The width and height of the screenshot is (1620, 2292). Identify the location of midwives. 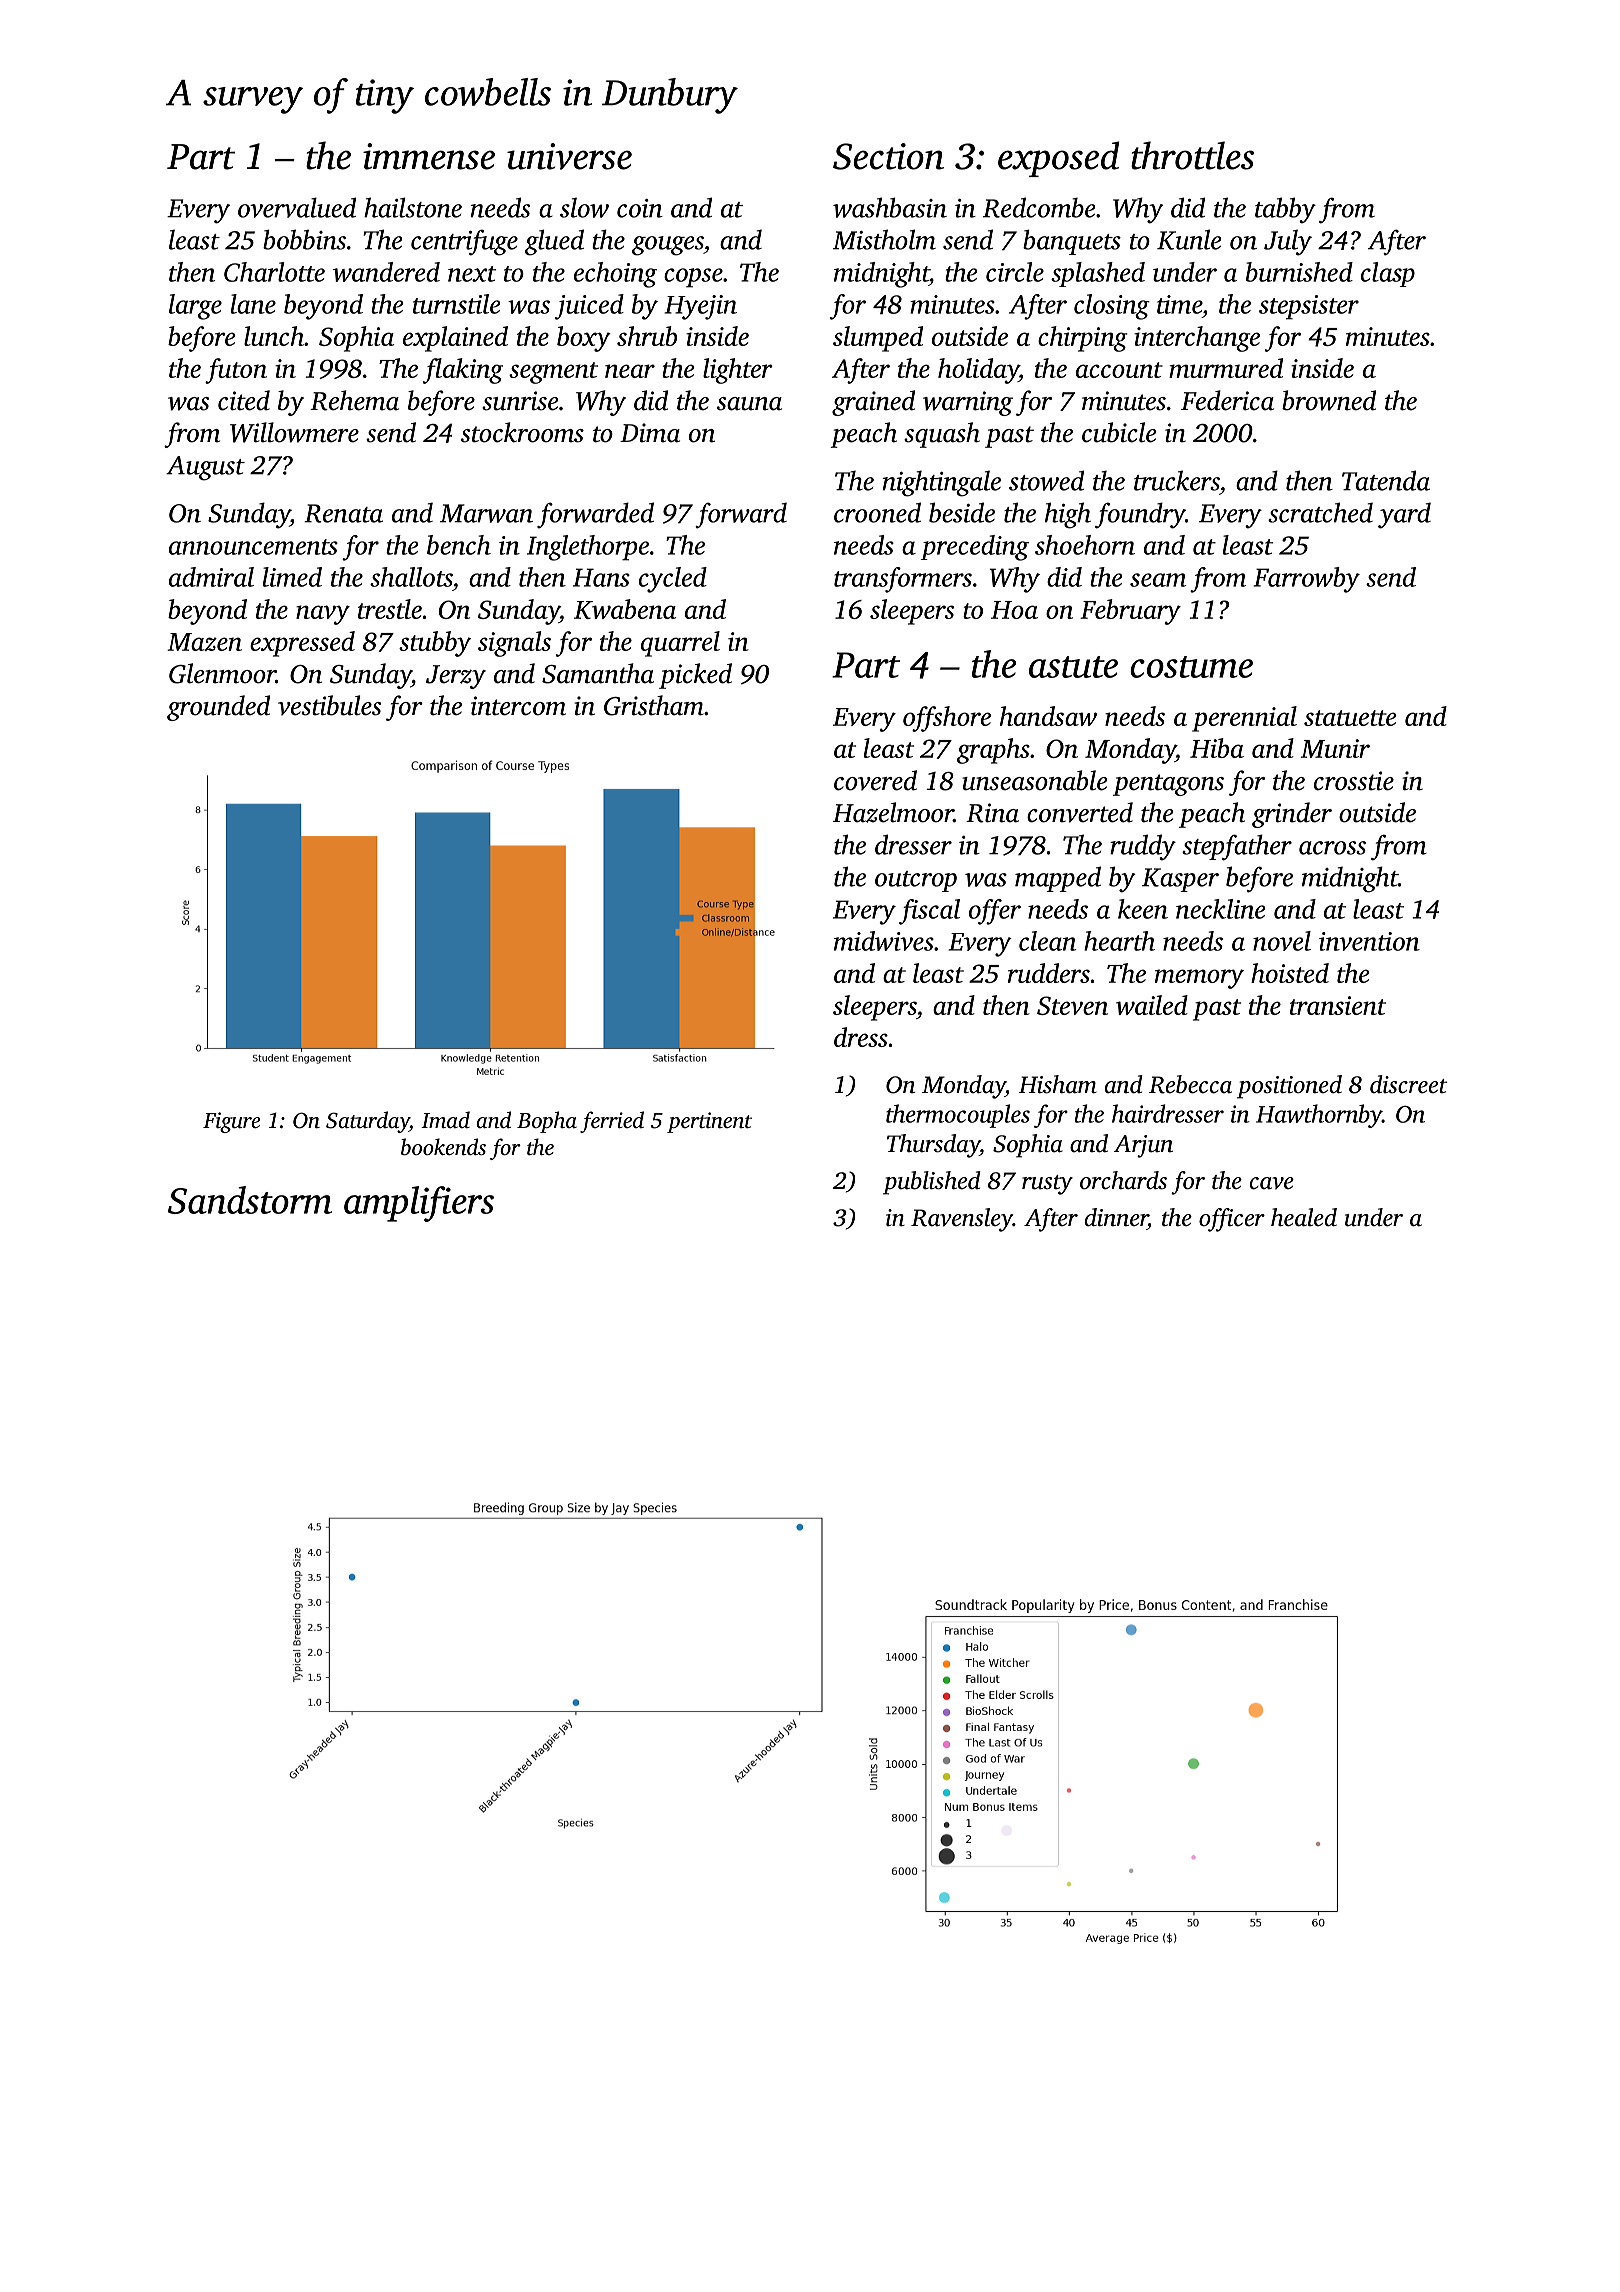
(884, 941).
